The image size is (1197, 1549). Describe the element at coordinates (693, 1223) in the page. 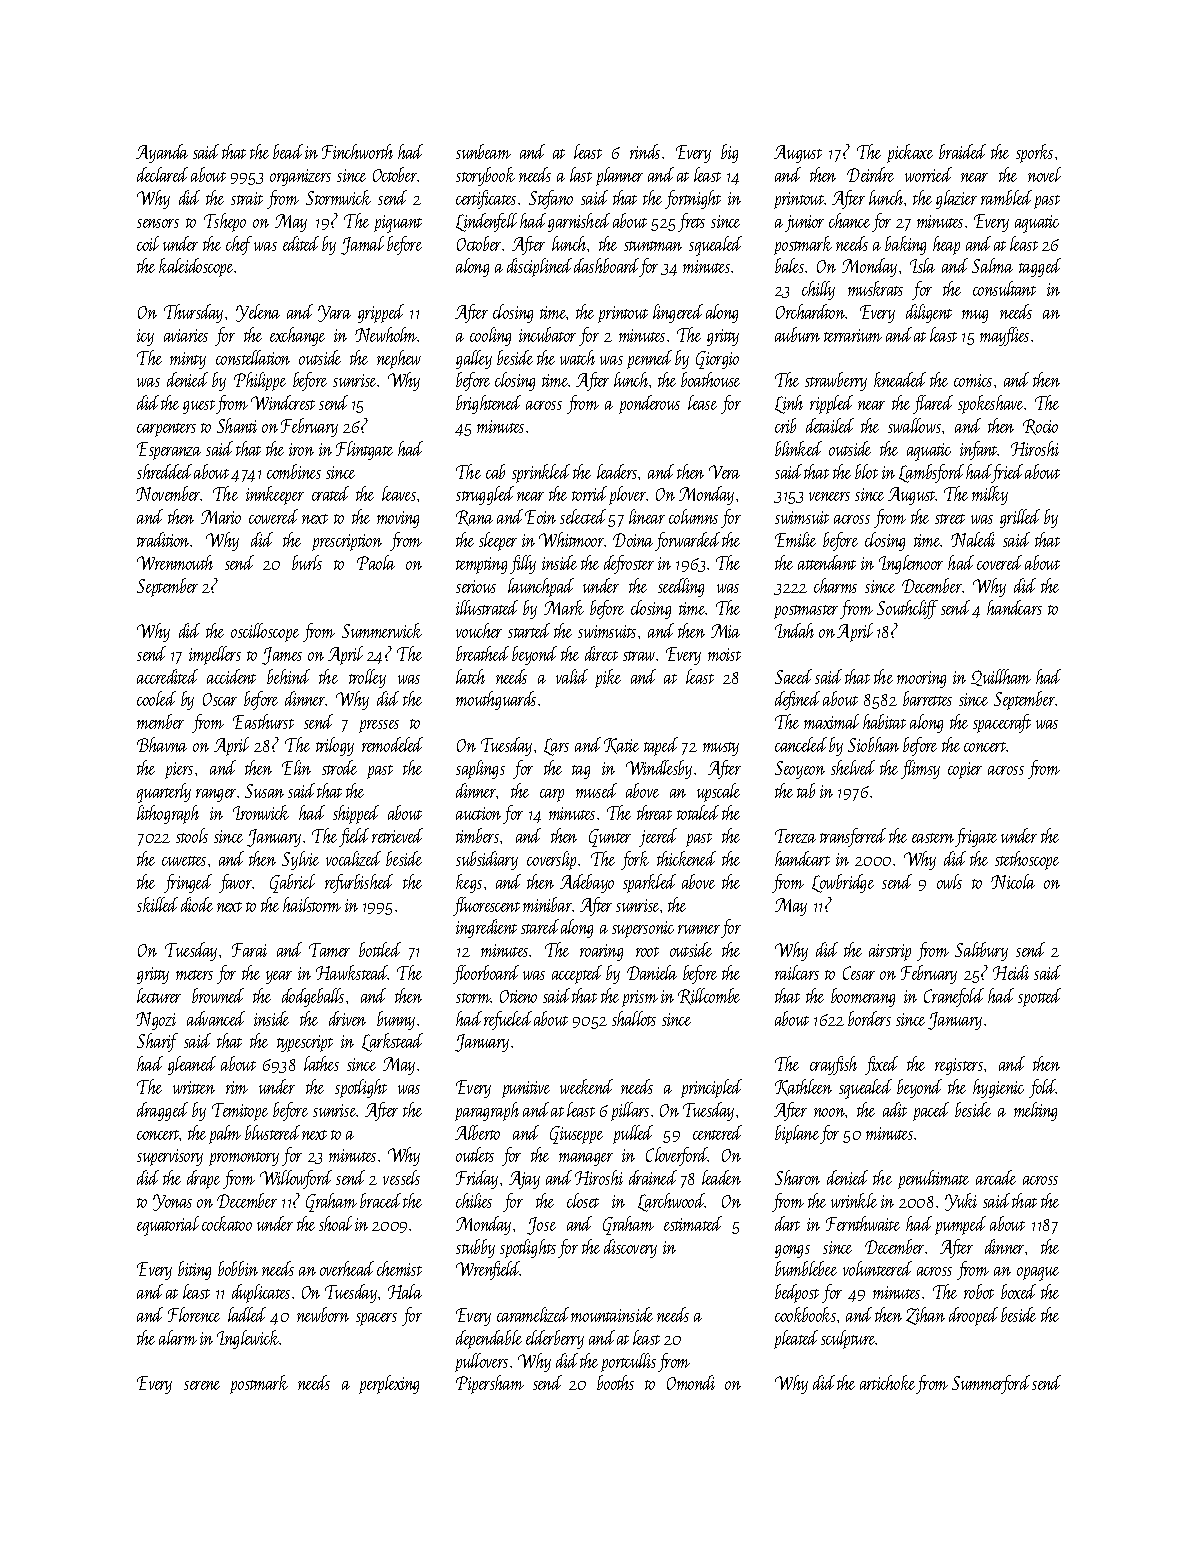

I see `estimated` at that location.
